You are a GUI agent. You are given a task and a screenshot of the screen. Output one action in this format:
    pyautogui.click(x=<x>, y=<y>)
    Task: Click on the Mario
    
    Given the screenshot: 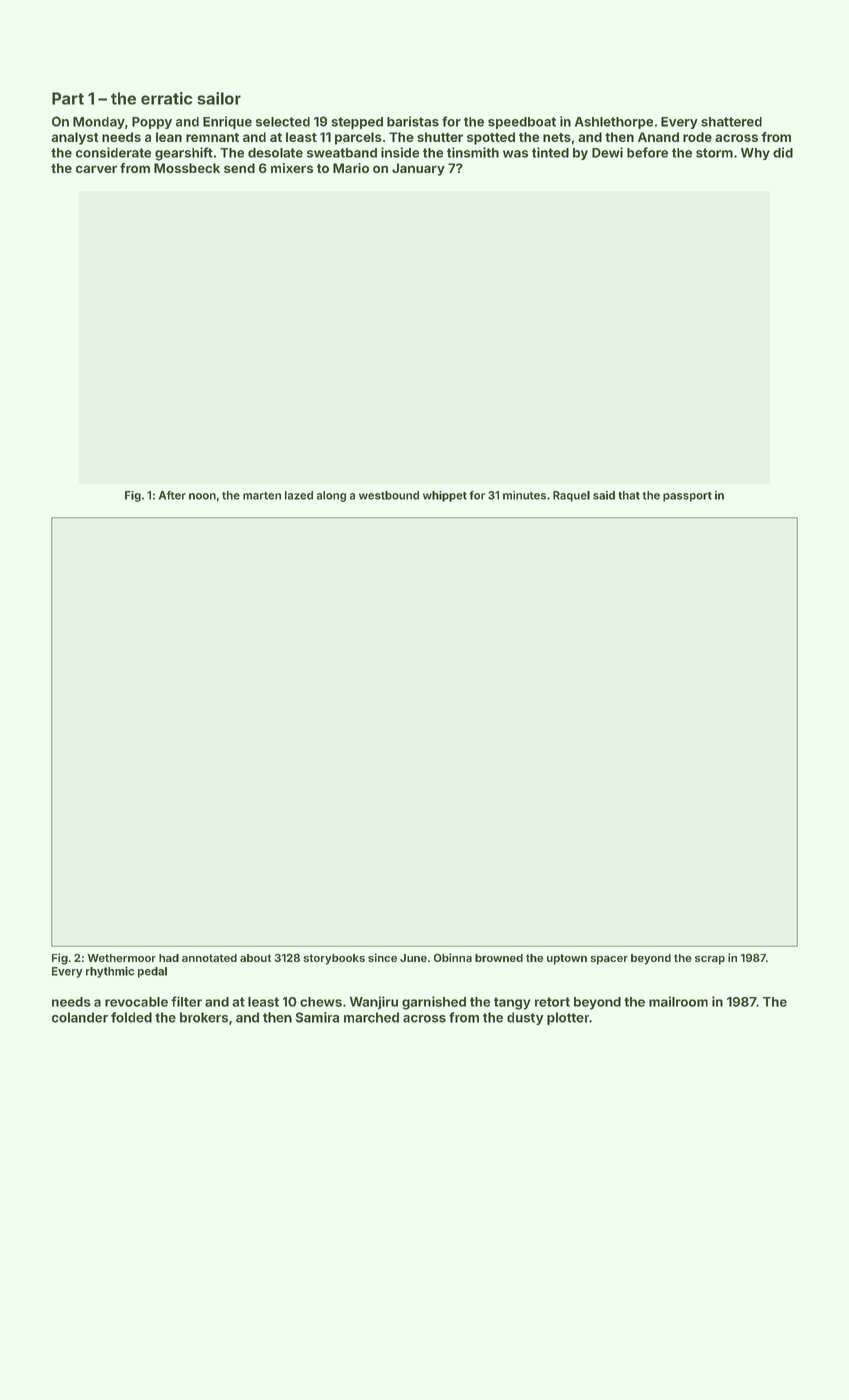 What is the action you would take?
    pyautogui.click(x=351, y=168)
